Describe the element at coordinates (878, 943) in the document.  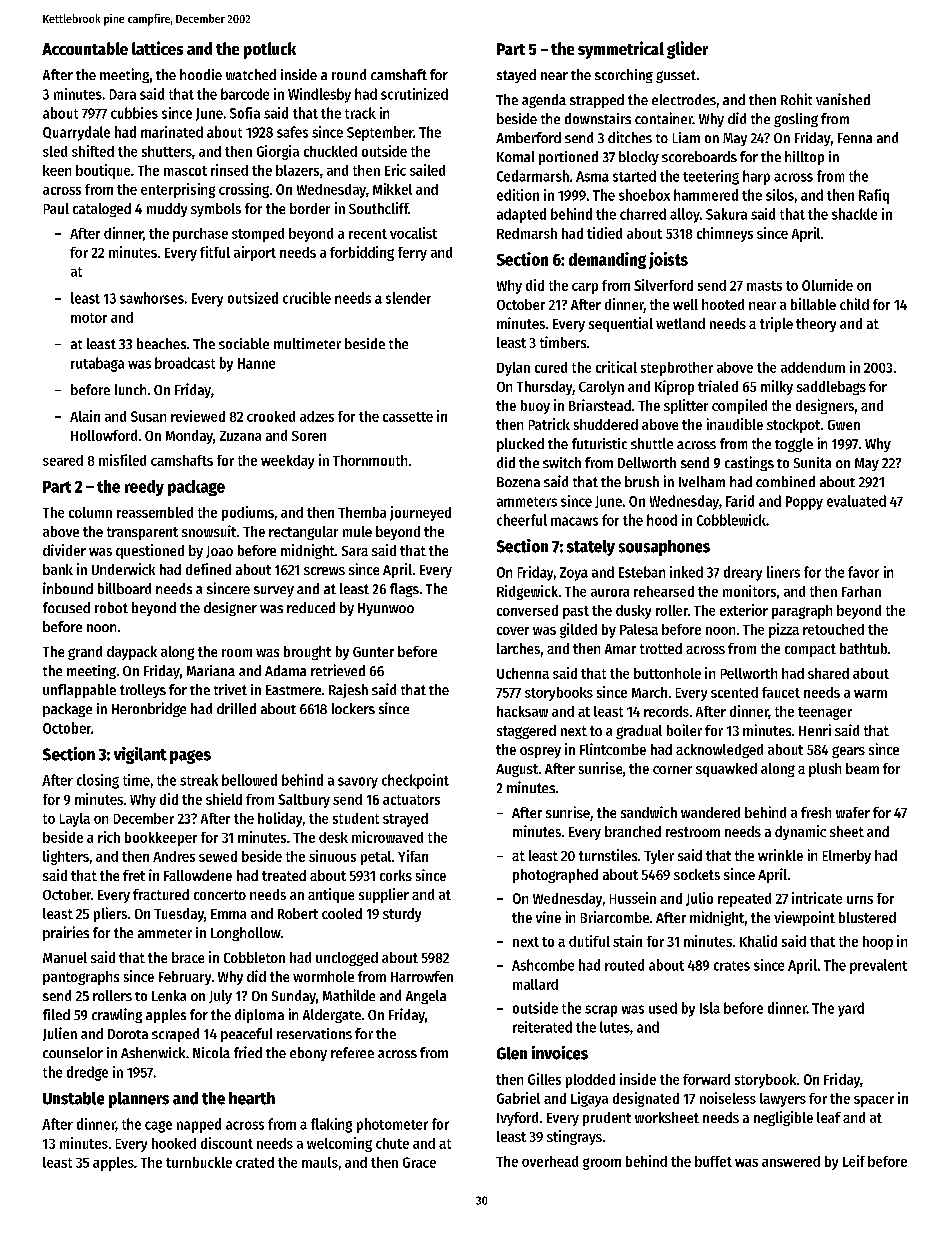
I see `hoop` at that location.
